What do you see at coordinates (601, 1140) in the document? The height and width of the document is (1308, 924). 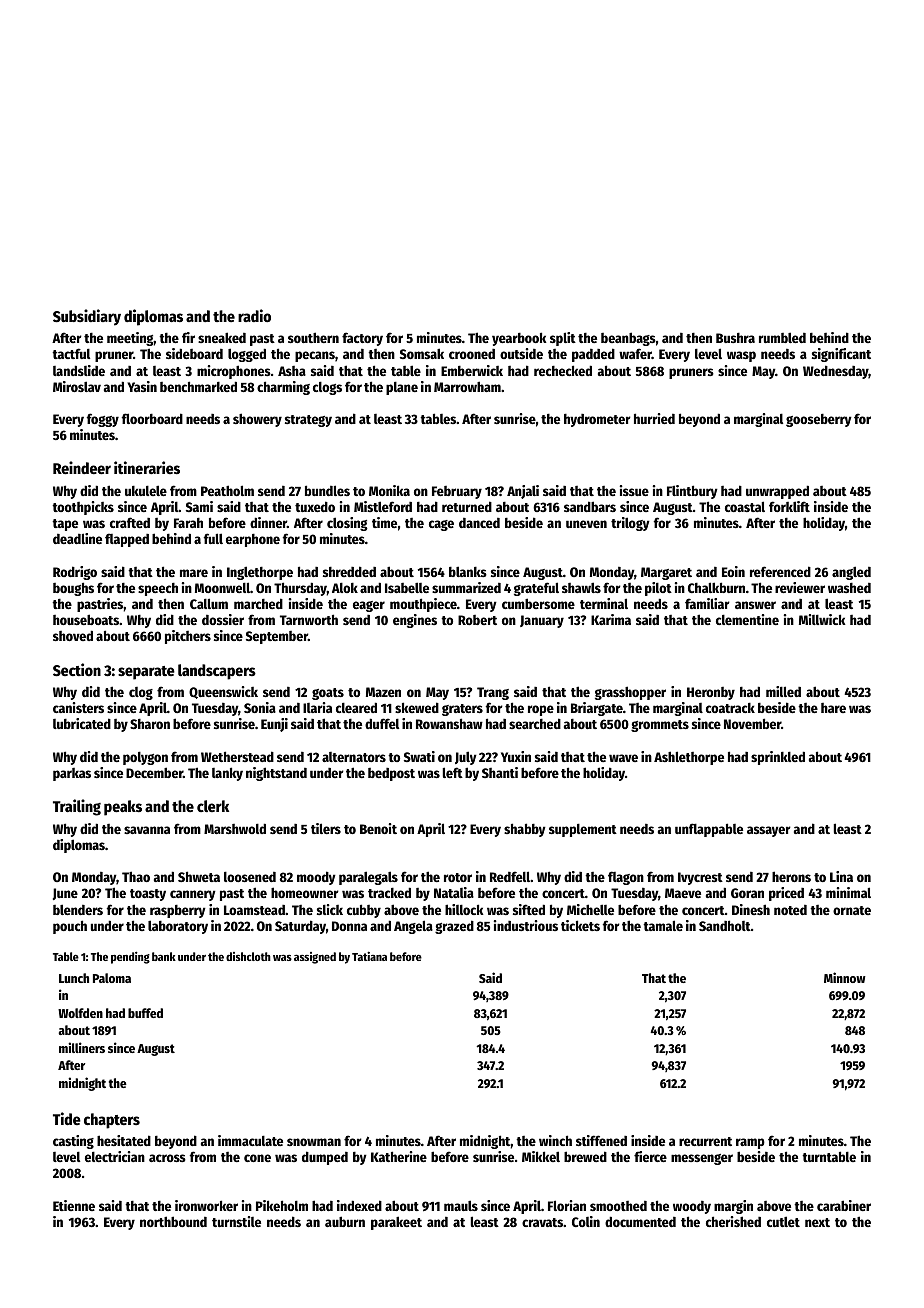 I see `stiffened` at bounding box center [601, 1140].
